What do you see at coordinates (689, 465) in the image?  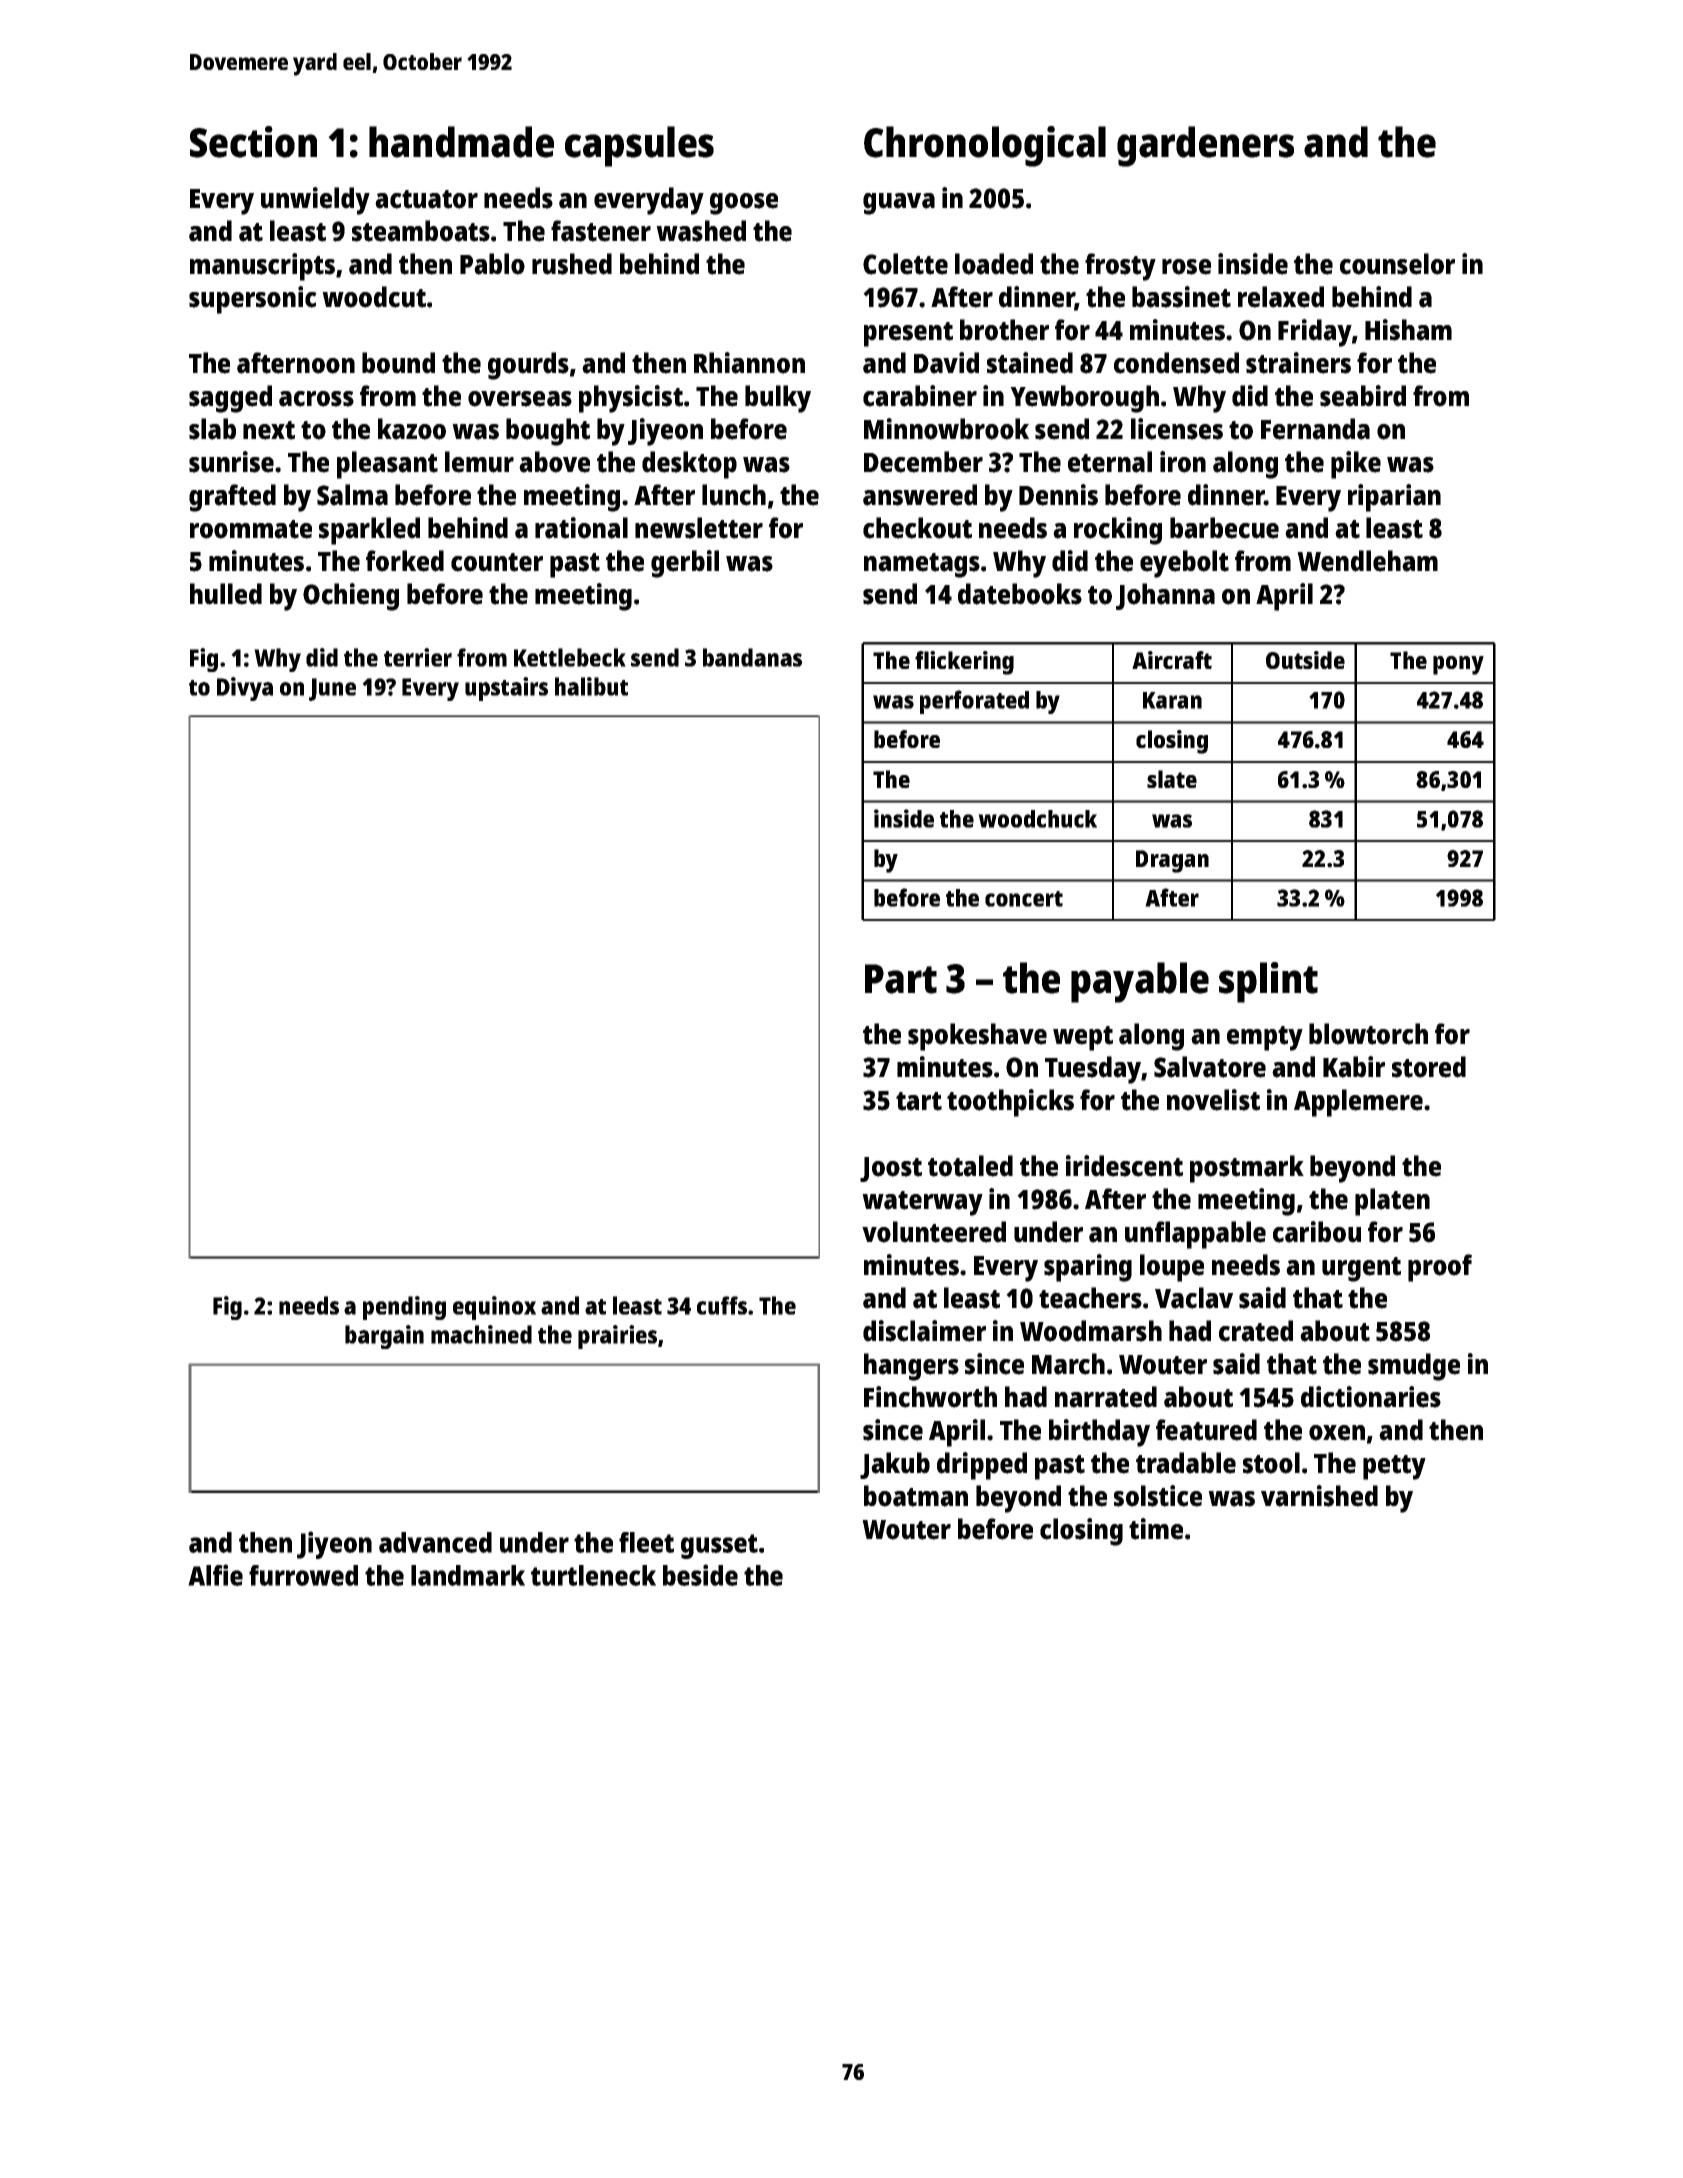 I see `desktop` at bounding box center [689, 465].
